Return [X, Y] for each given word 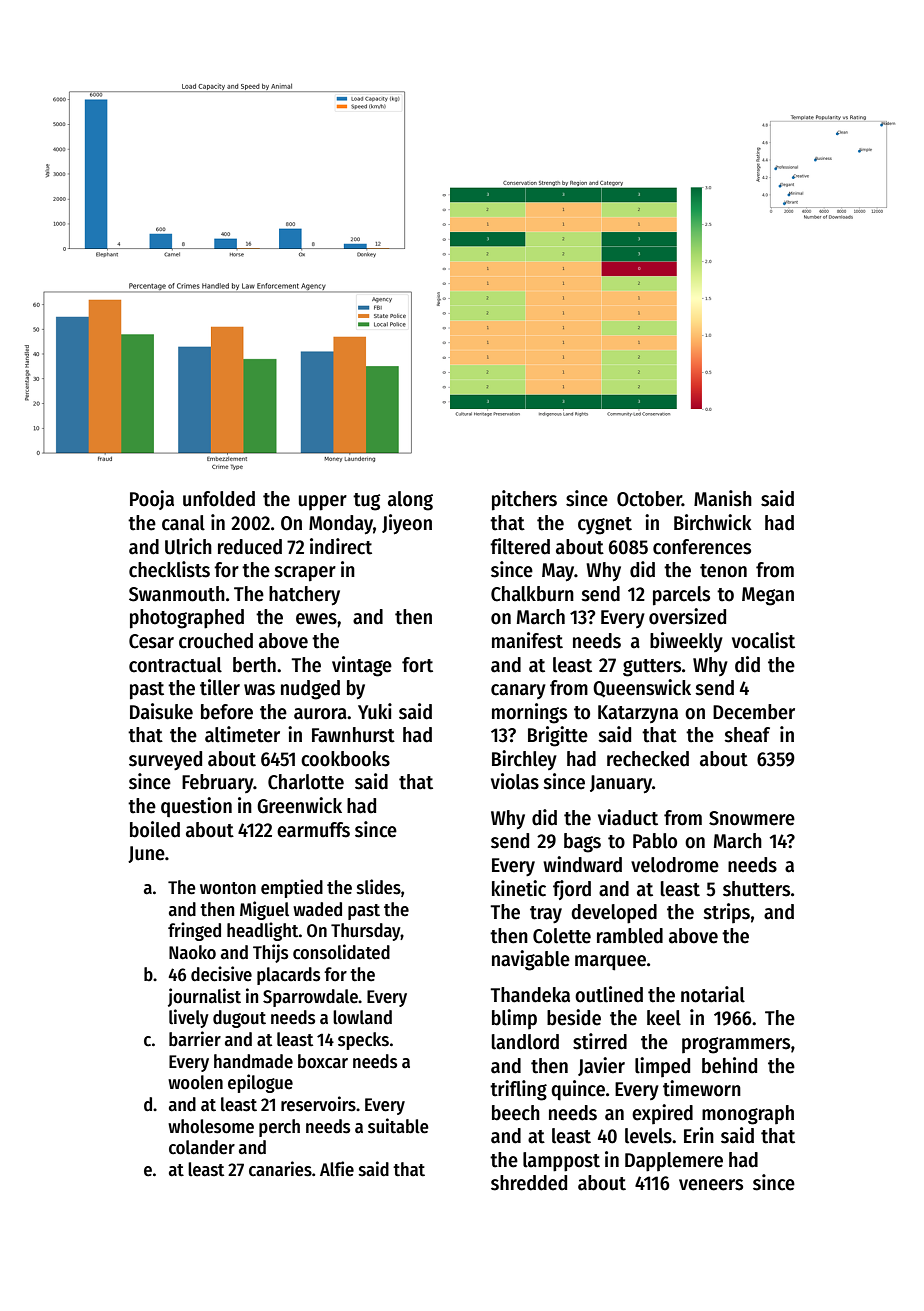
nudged [310, 690]
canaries [280, 1169]
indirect [341, 546]
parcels [681, 596]
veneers [711, 1185]
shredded [529, 1183]
